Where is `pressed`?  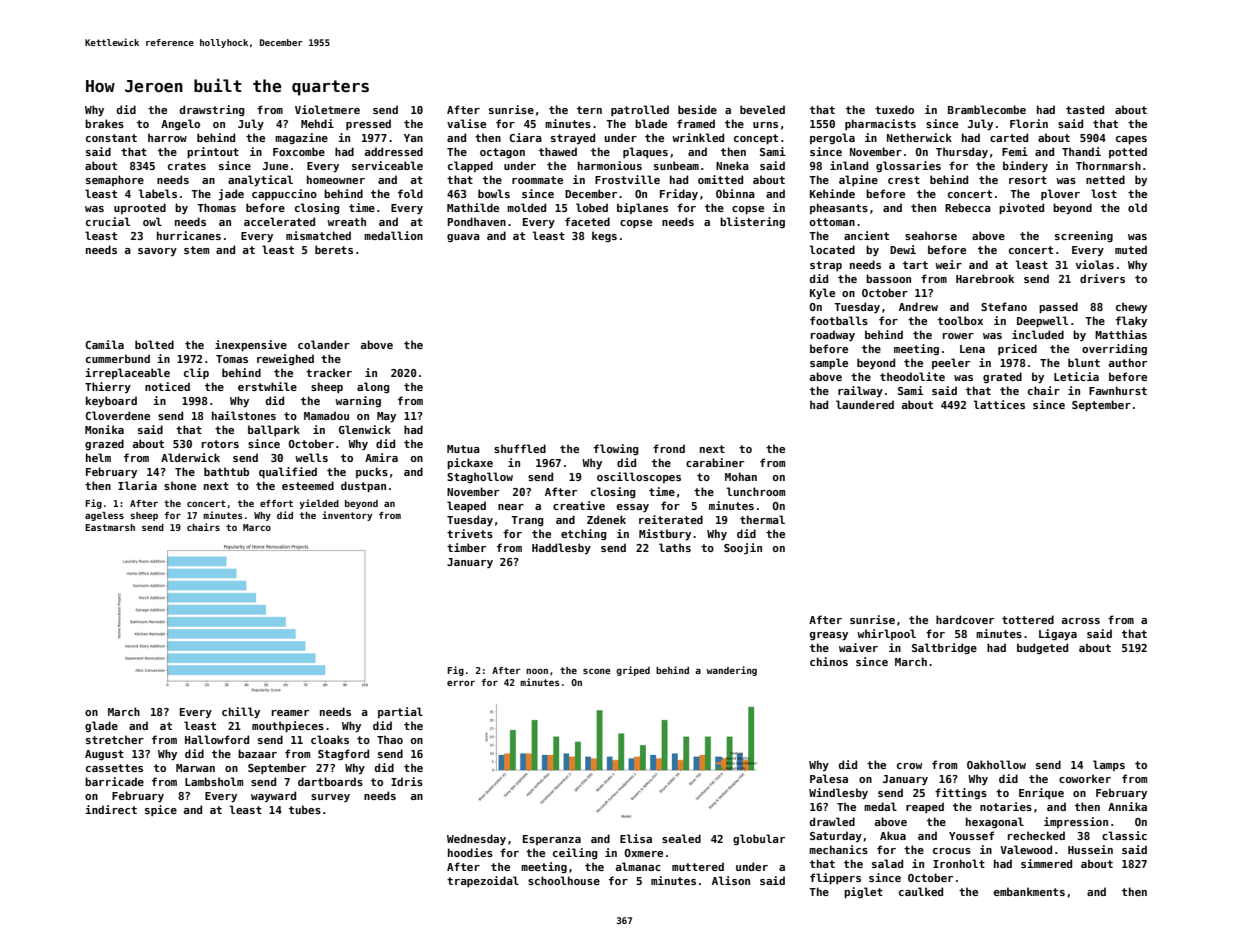 pressed is located at coordinates (368, 124).
